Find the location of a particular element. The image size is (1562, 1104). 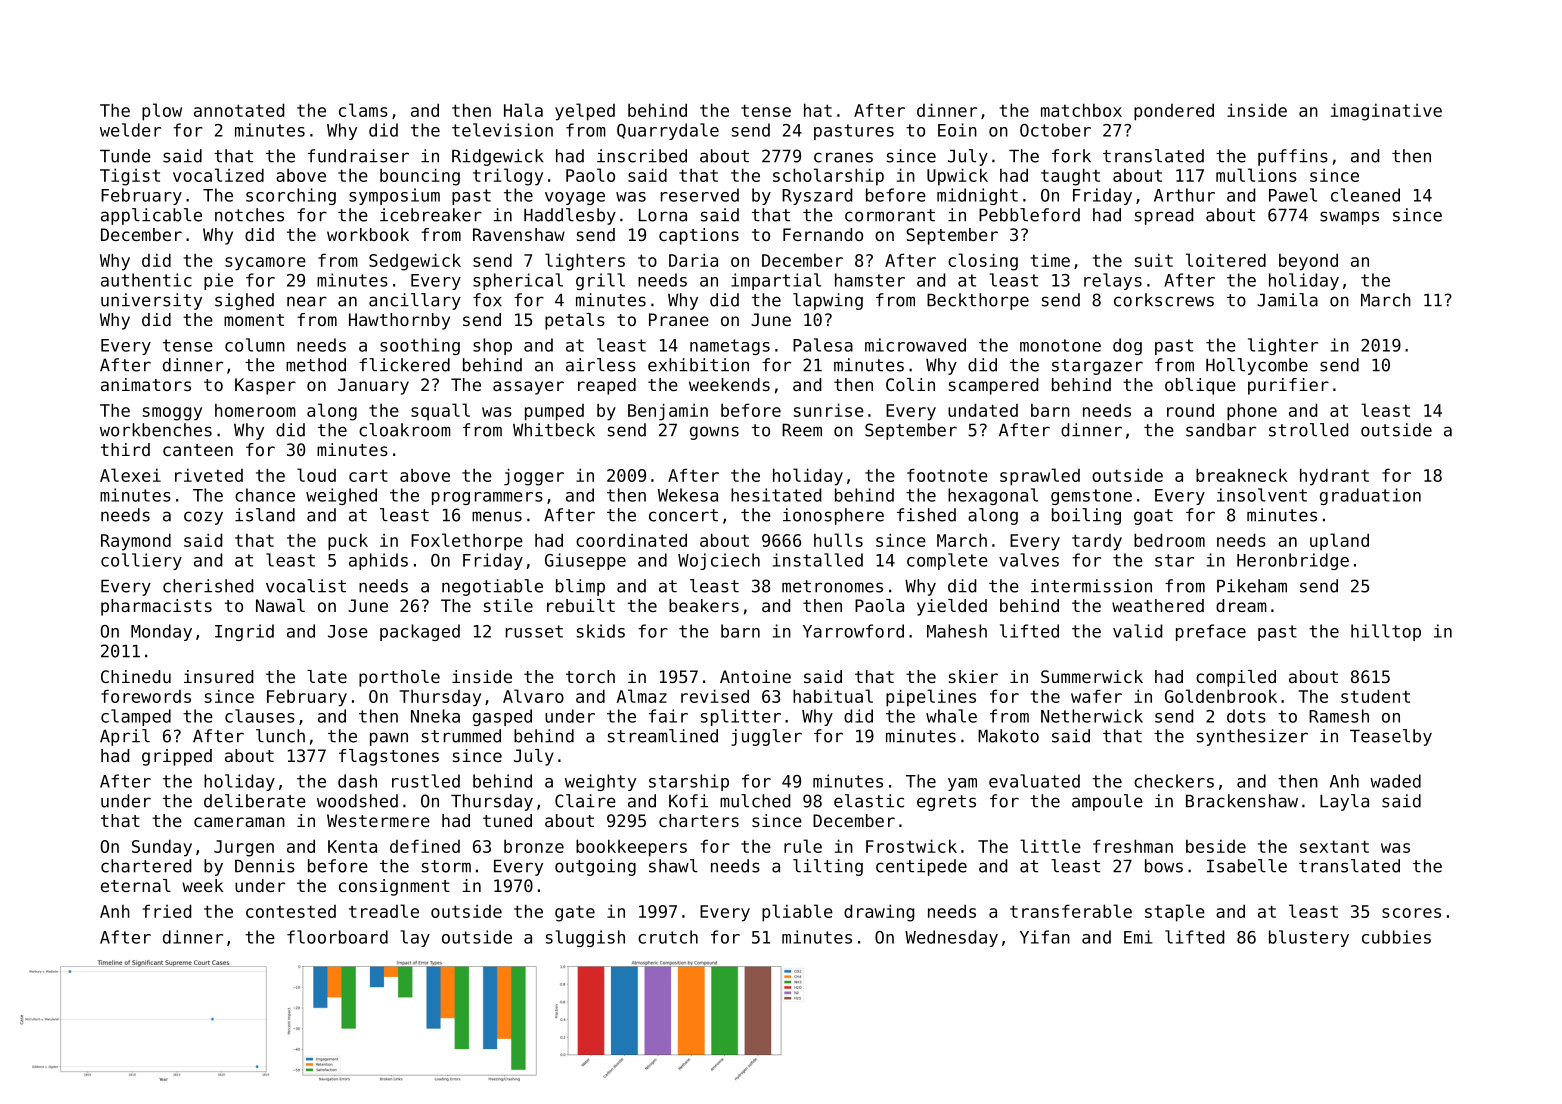

bedroom is located at coordinates (1169, 540).
